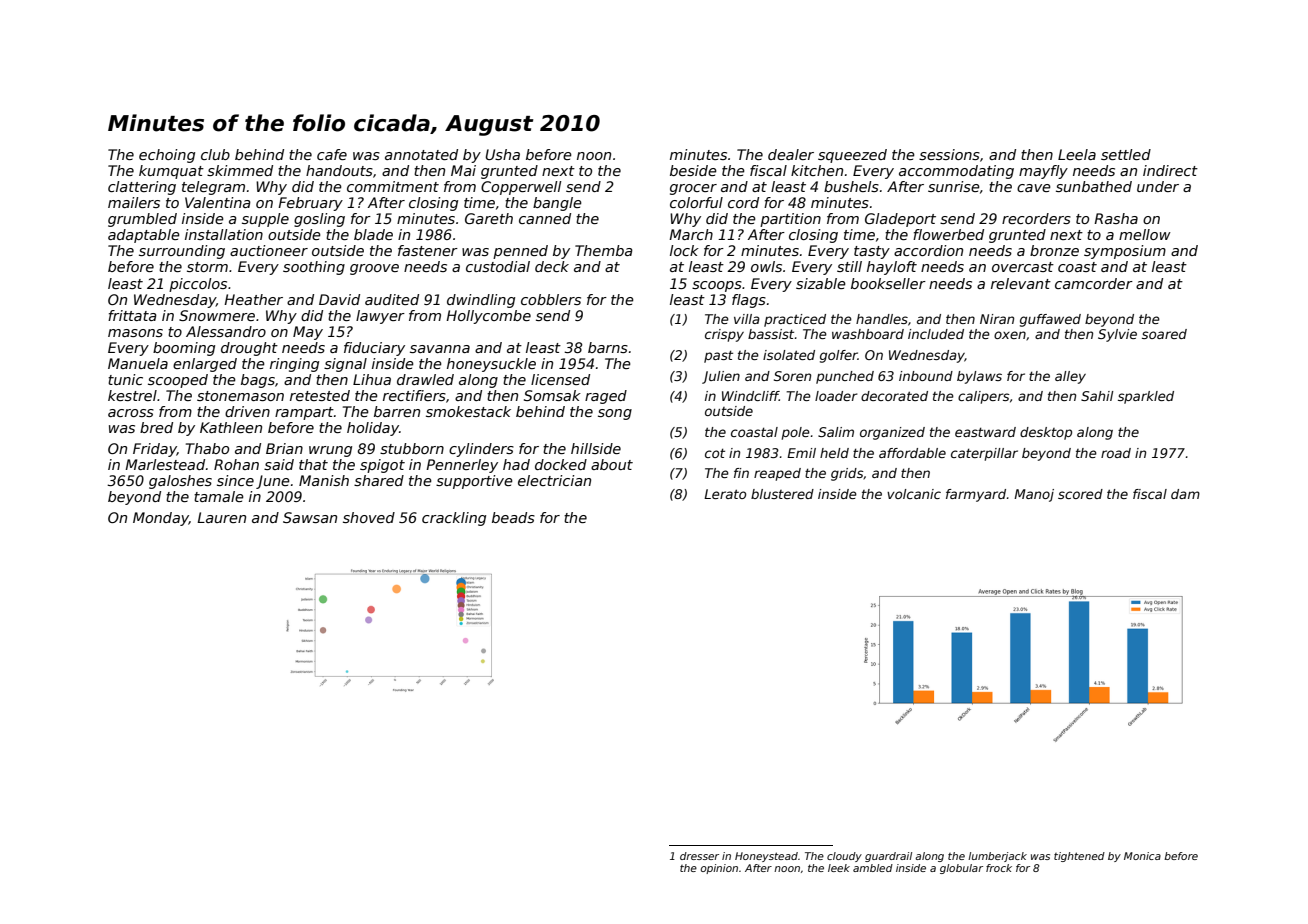 This screenshot has height=924, width=1308. I want to click on desktop, so click(1046, 433).
